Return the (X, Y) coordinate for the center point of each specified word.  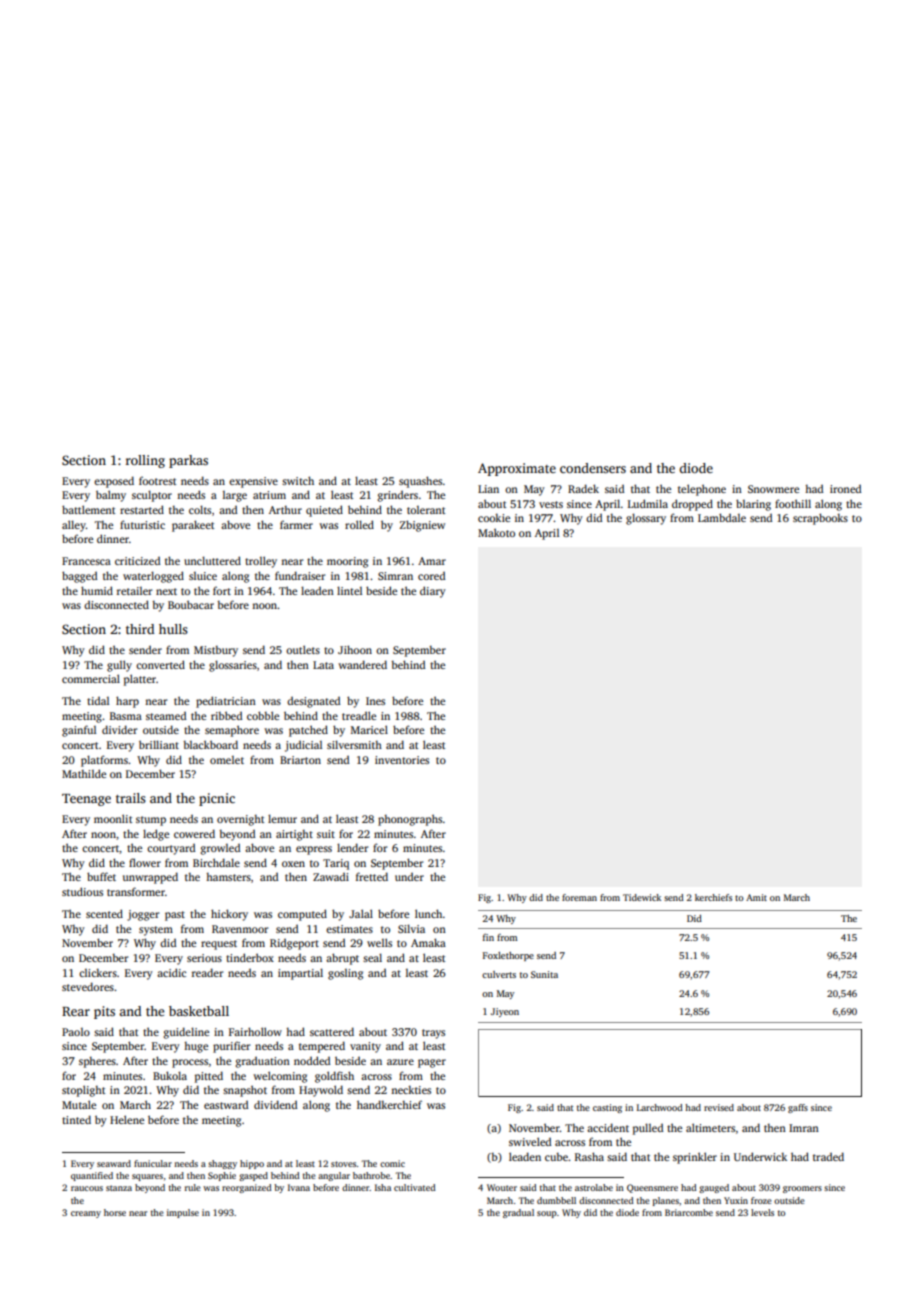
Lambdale (722, 517)
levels (762, 1212)
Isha (383, 1187)
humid (97, 590)
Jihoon (355, 649)
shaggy (222, 1164)
